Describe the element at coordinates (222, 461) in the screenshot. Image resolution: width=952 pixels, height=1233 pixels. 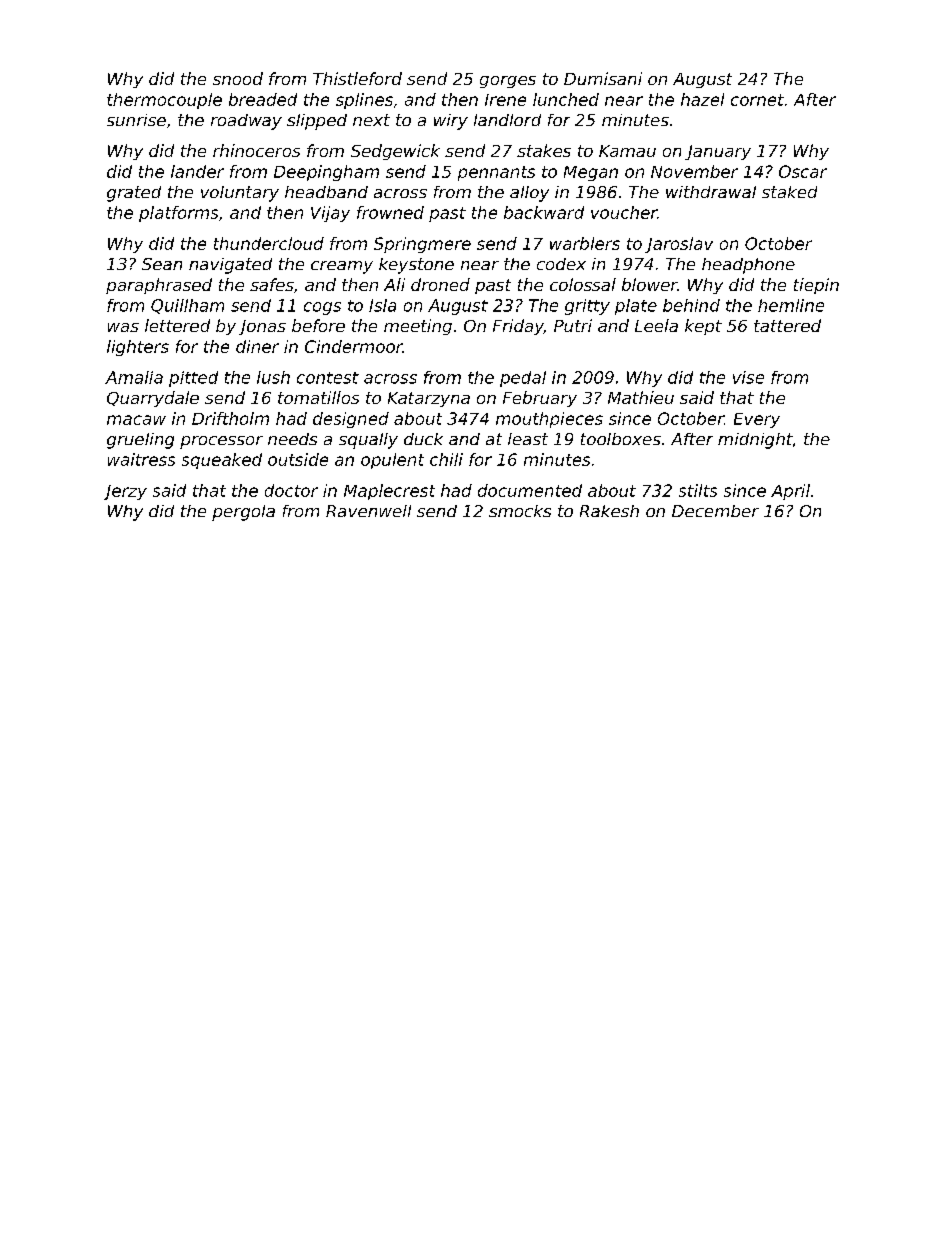
I see `squeaked` at that location.
